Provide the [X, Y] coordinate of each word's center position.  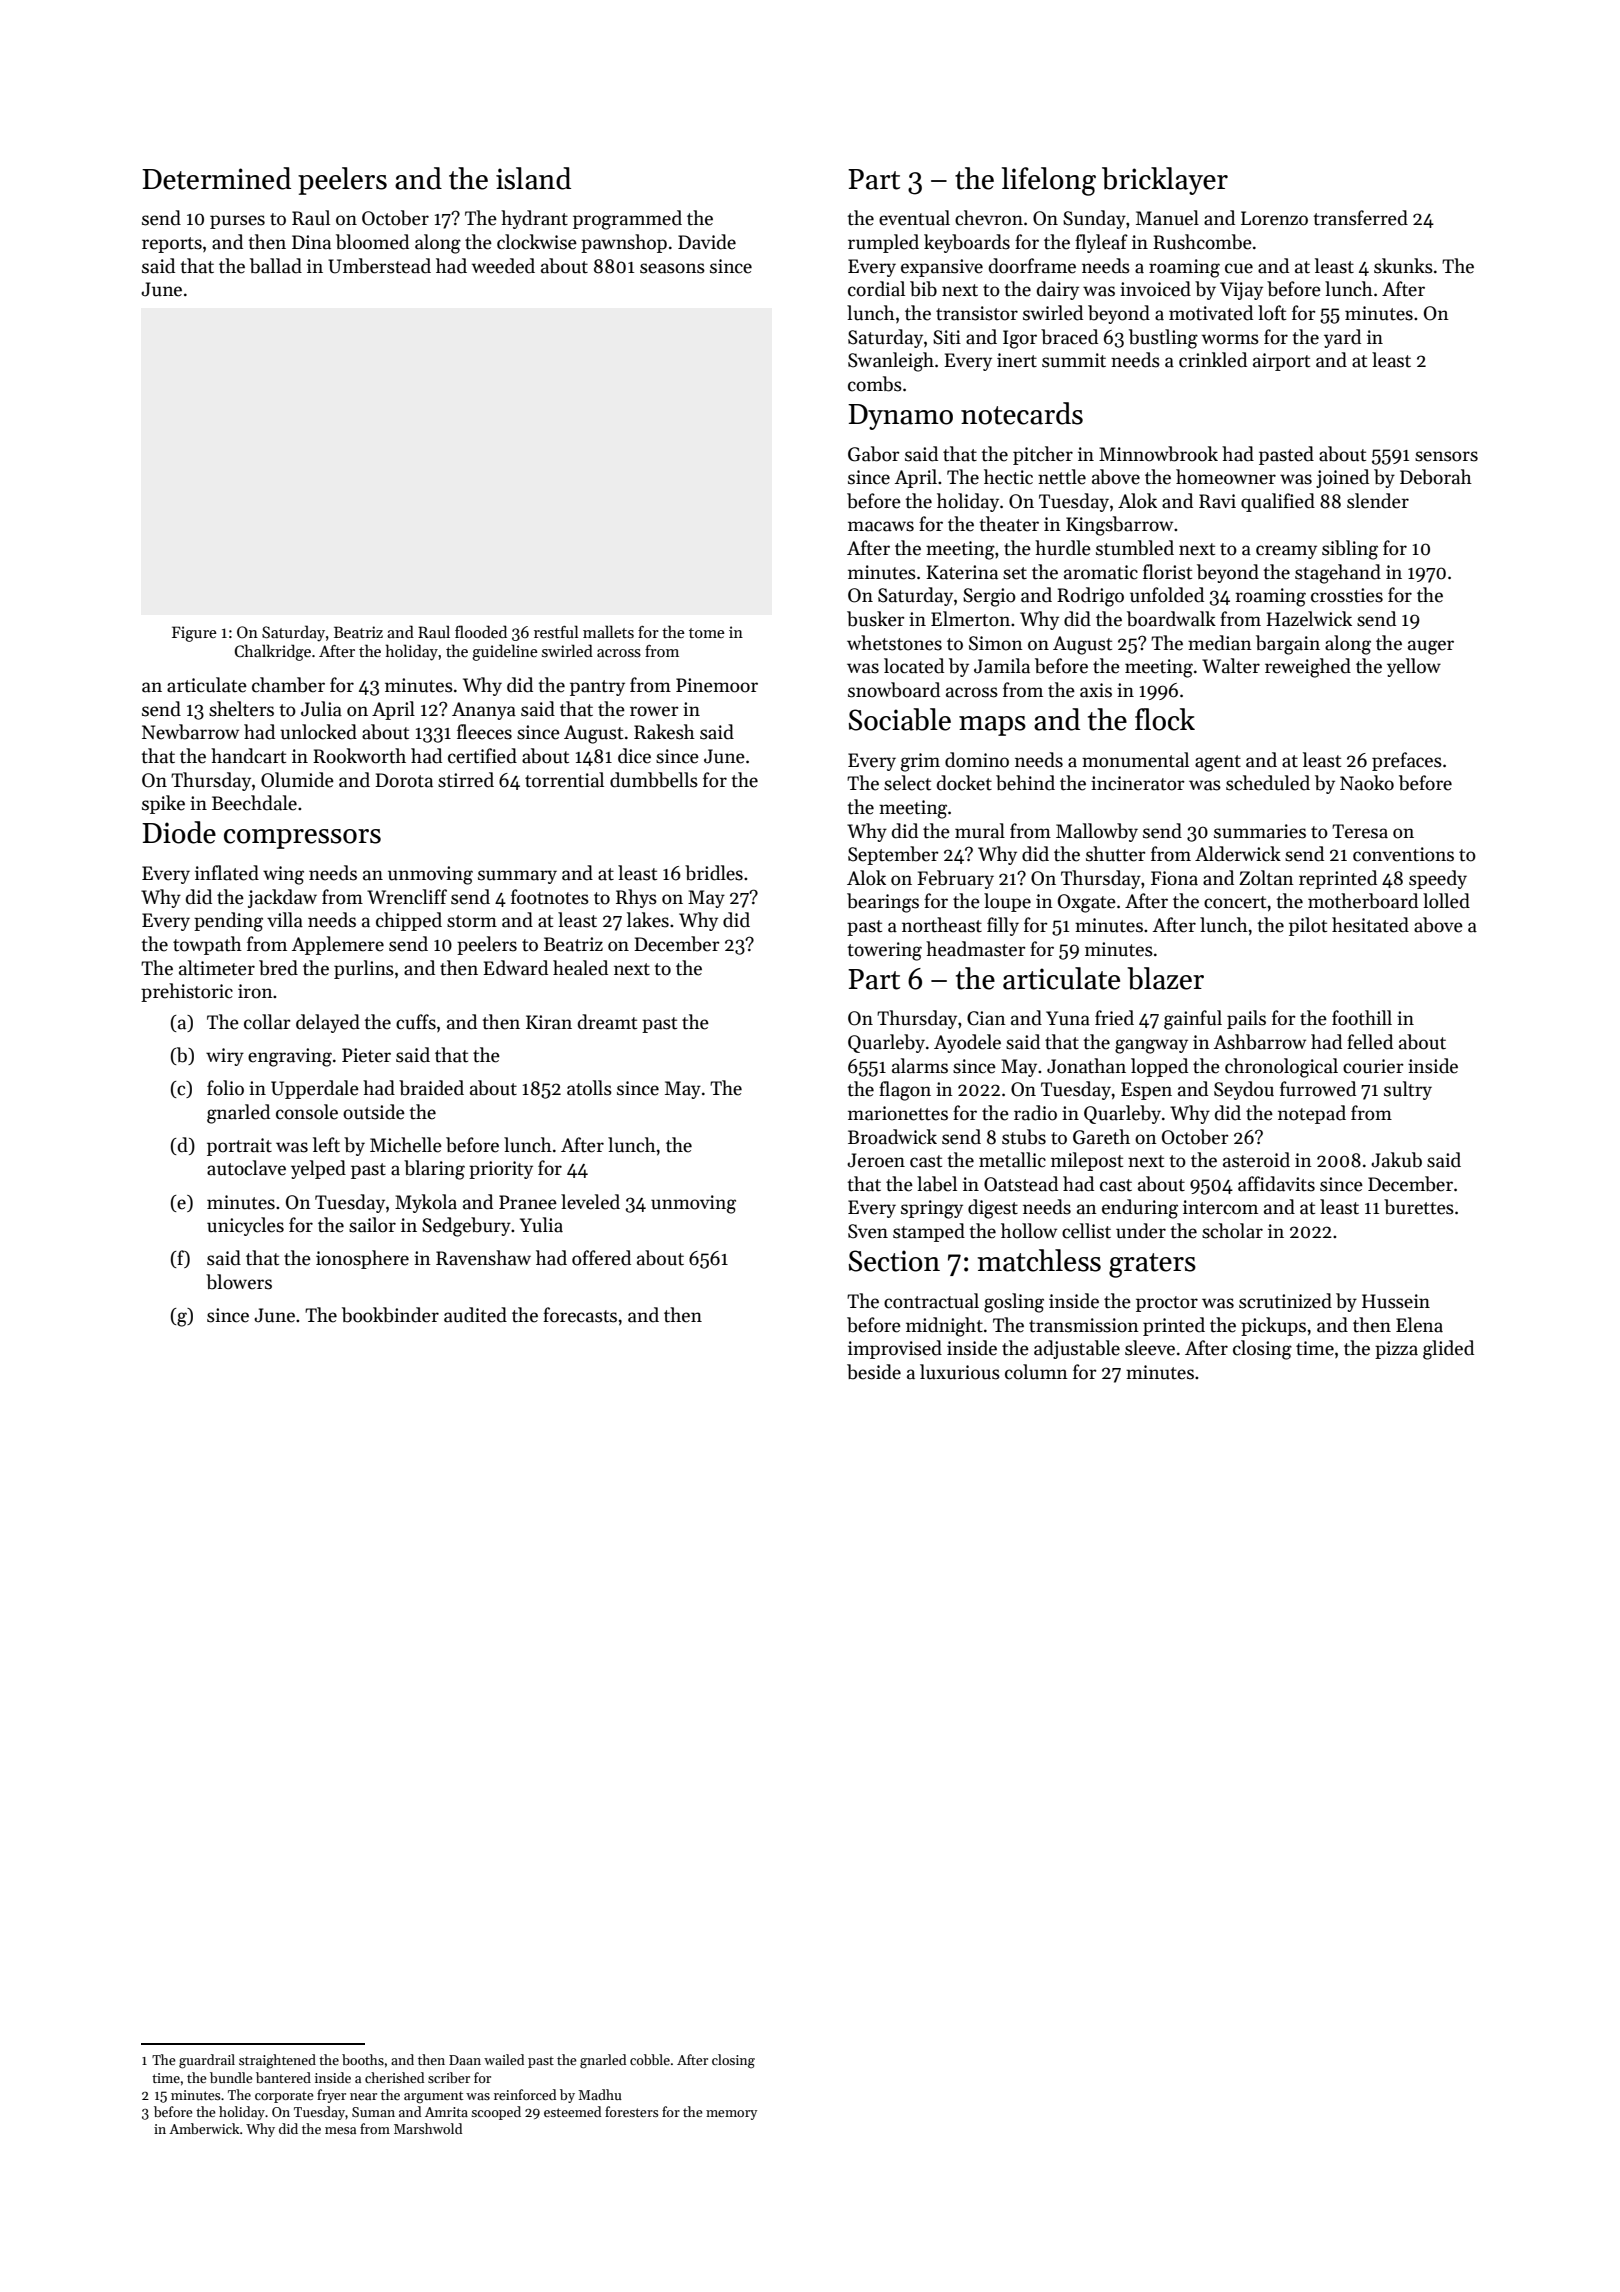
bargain [1288, 645]
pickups [1273, 1326]
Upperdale [315, 1089]
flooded [481, 631]
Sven [868, 1231]
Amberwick [204, 2128]
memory [731, 2115]
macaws [881, 526]
